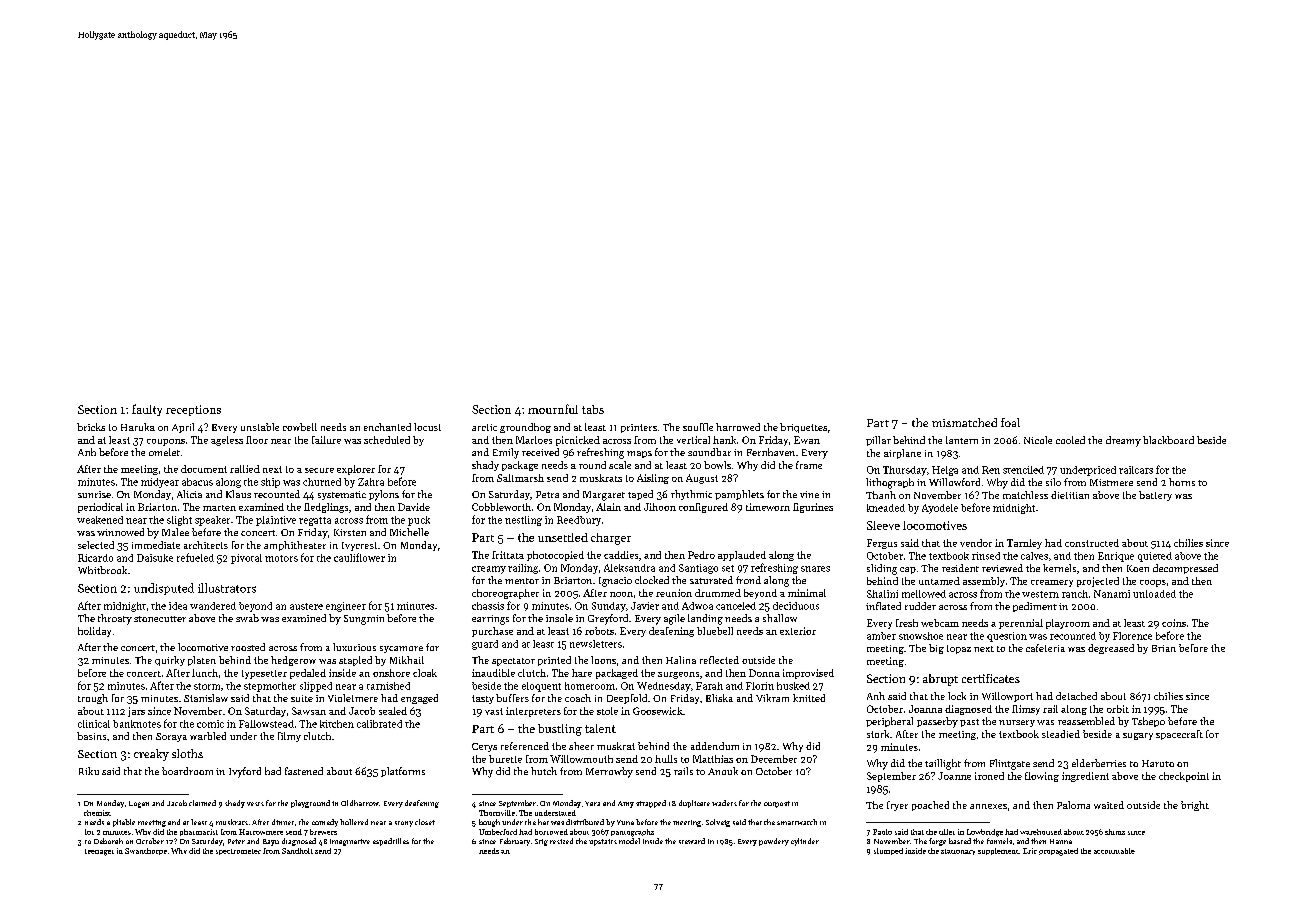  I want to click on sheer, so click(581, 746).
